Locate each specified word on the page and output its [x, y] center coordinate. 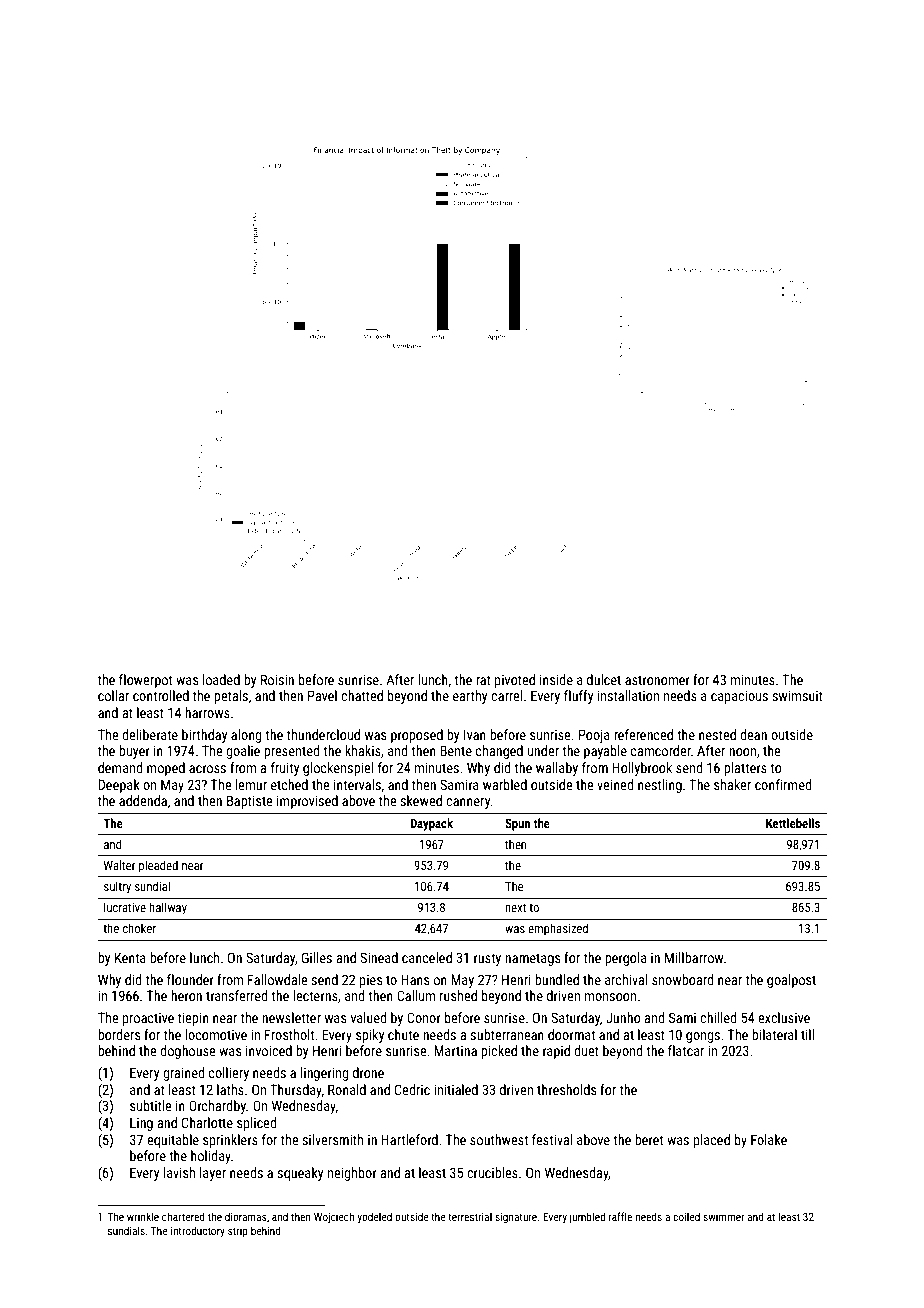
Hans [415, 979]
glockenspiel [338, 769]
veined [615, 784]
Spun [517, 824]
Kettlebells [793, 823]
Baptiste [249, 802]
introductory [198, 1231]
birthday [204, 736]
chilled [718, 1017]
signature [516, 1218]
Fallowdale [277, 979]
